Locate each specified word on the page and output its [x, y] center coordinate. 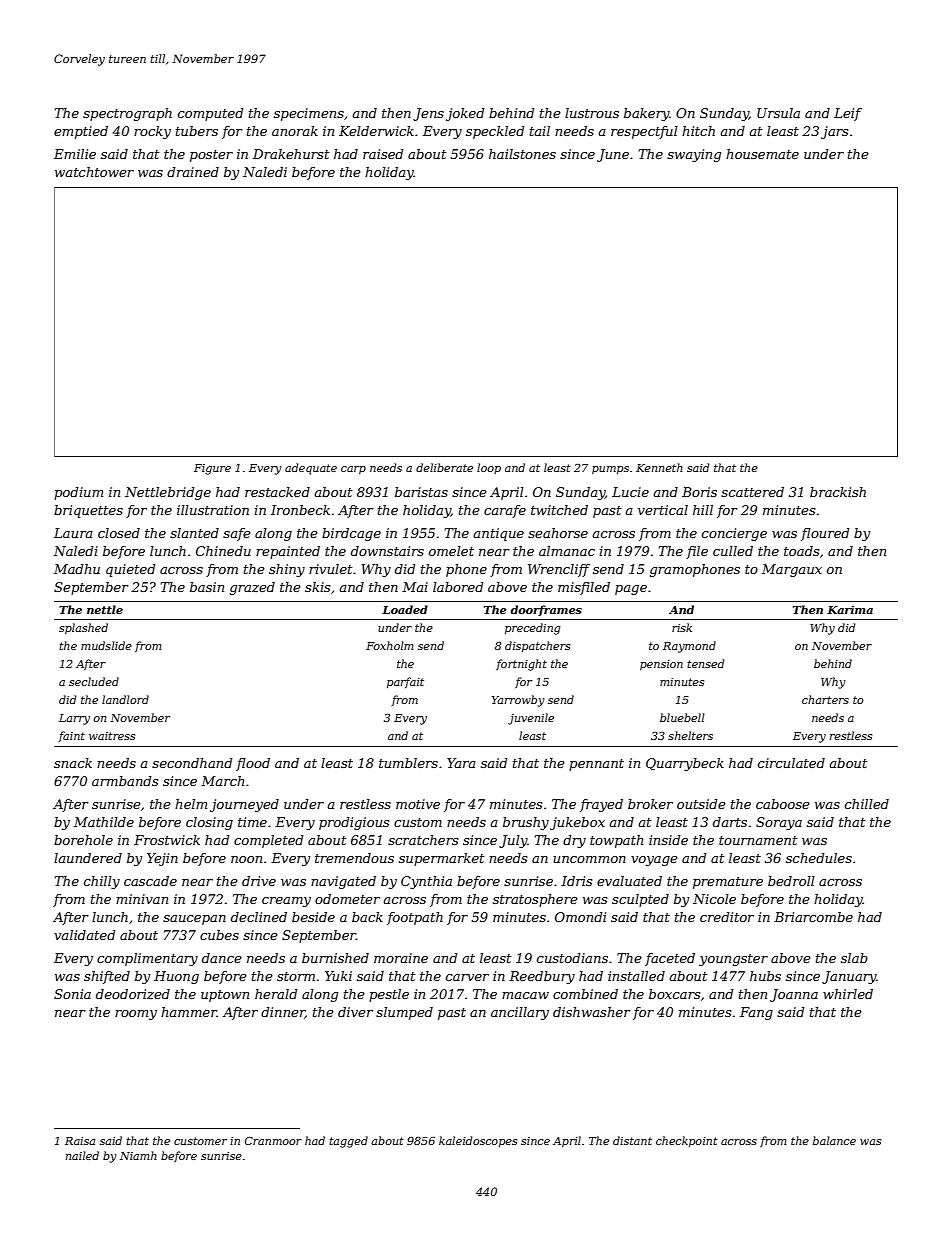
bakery [646, 114]
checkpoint [687, 1141]
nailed [82, 1155]
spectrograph [127, 114]
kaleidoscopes [478, 1141]
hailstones [522, 154]
